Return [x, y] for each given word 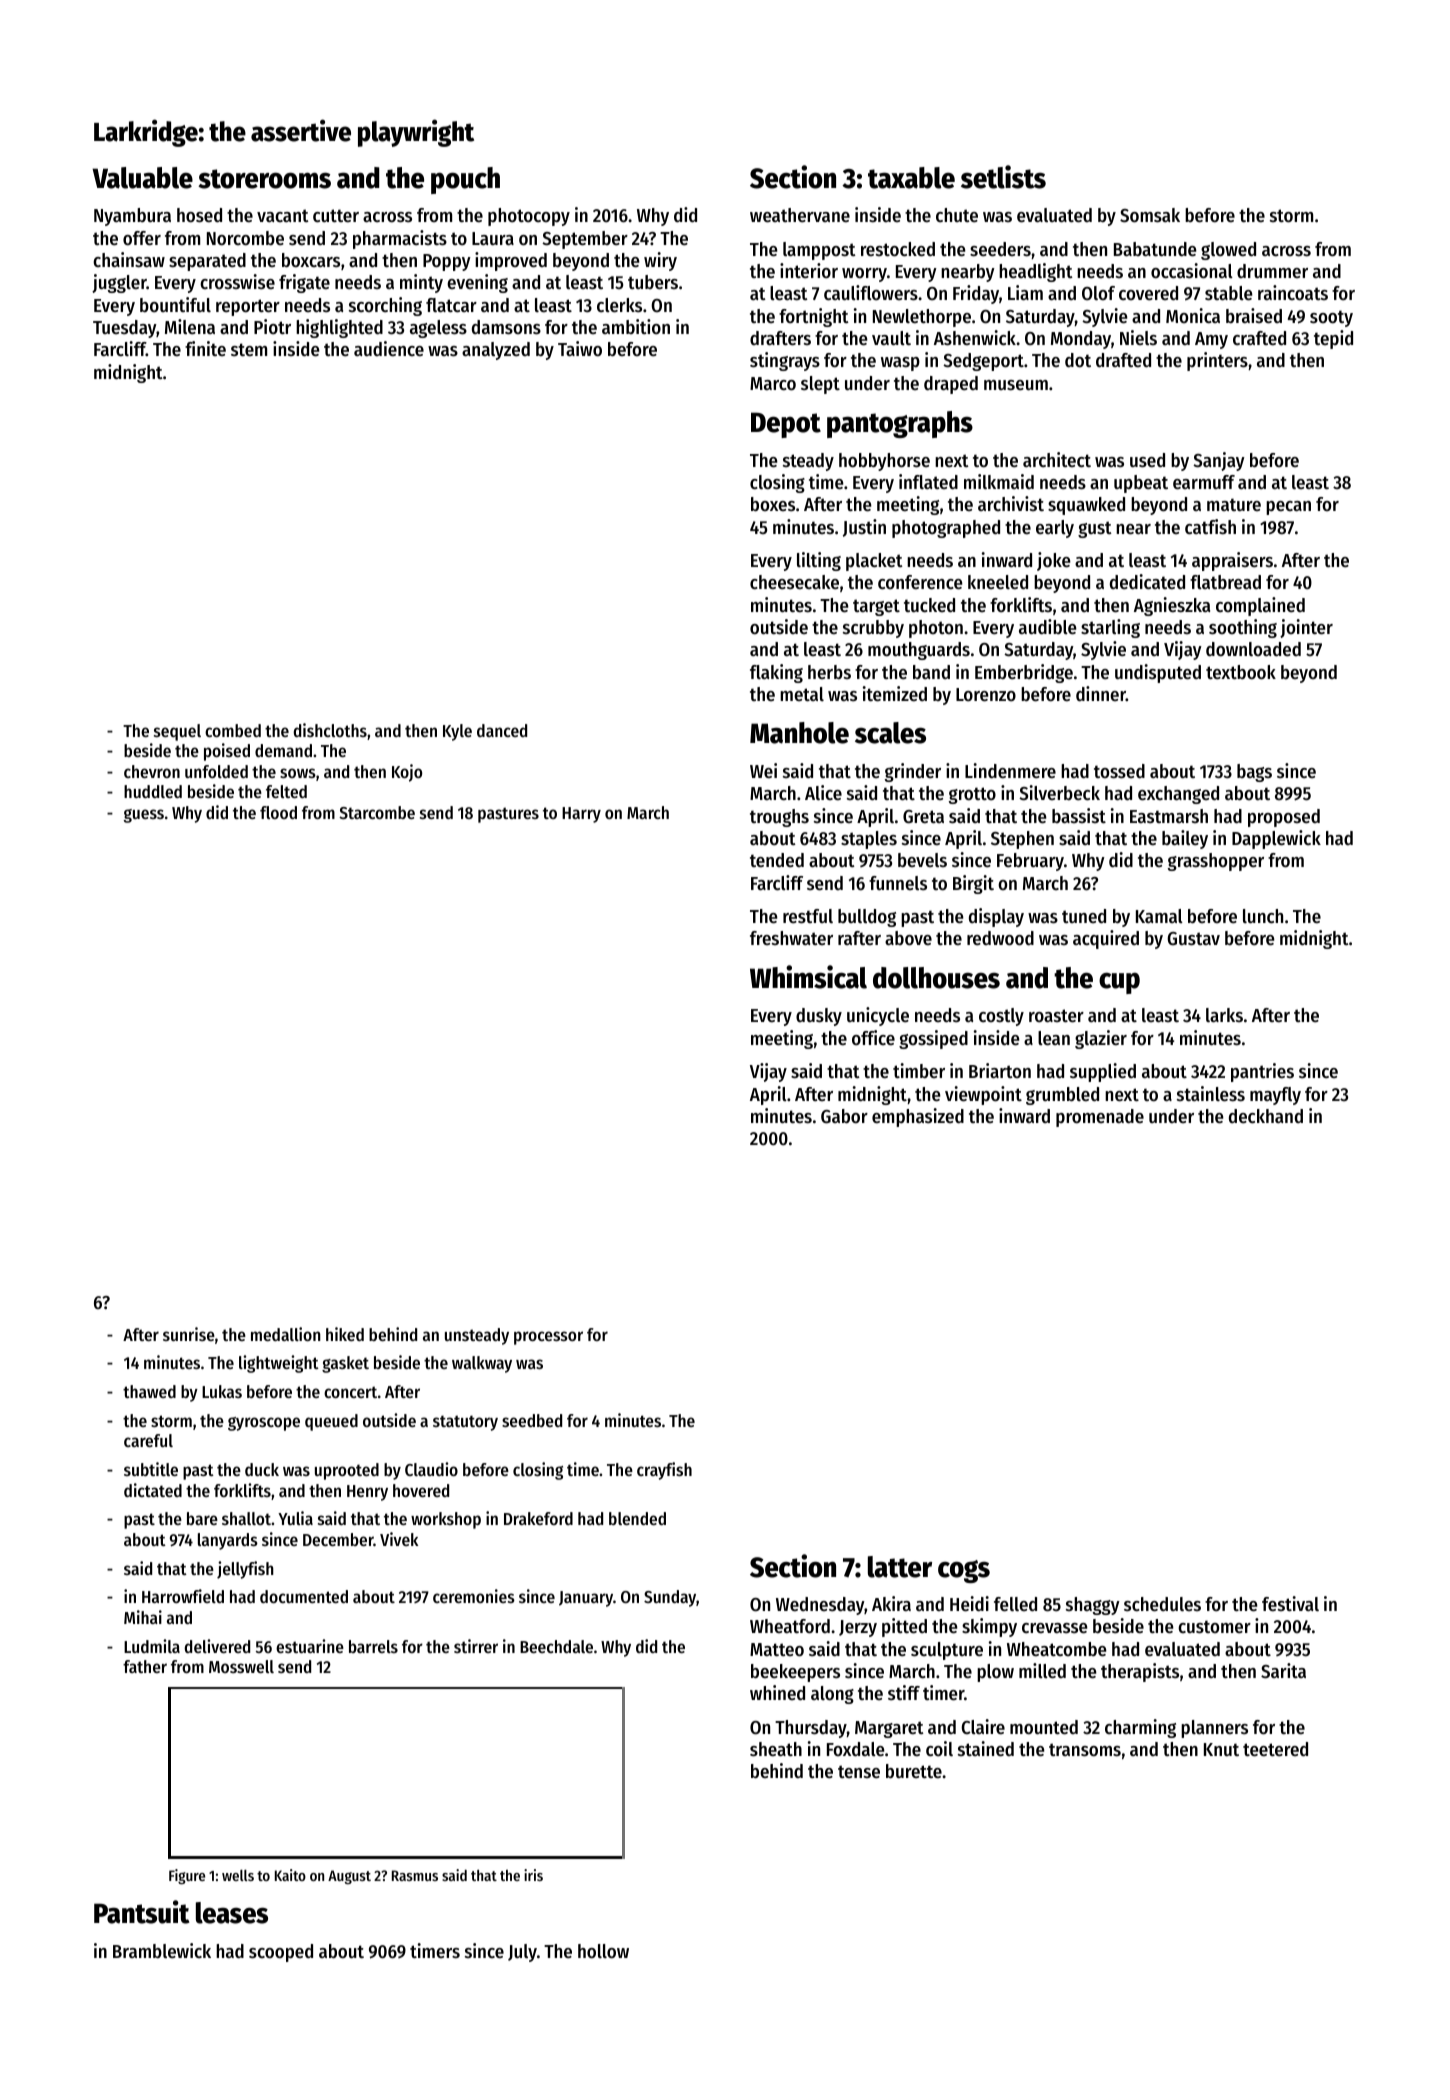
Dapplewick [1276, 839]
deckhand [1266, 1116]
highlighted [339, 328]
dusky [819, 1017]
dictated [153, 1490]
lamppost [819, 251]
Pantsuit [142, 1912]
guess [144, 816]
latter [900, 1567]
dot [1078, 360]
